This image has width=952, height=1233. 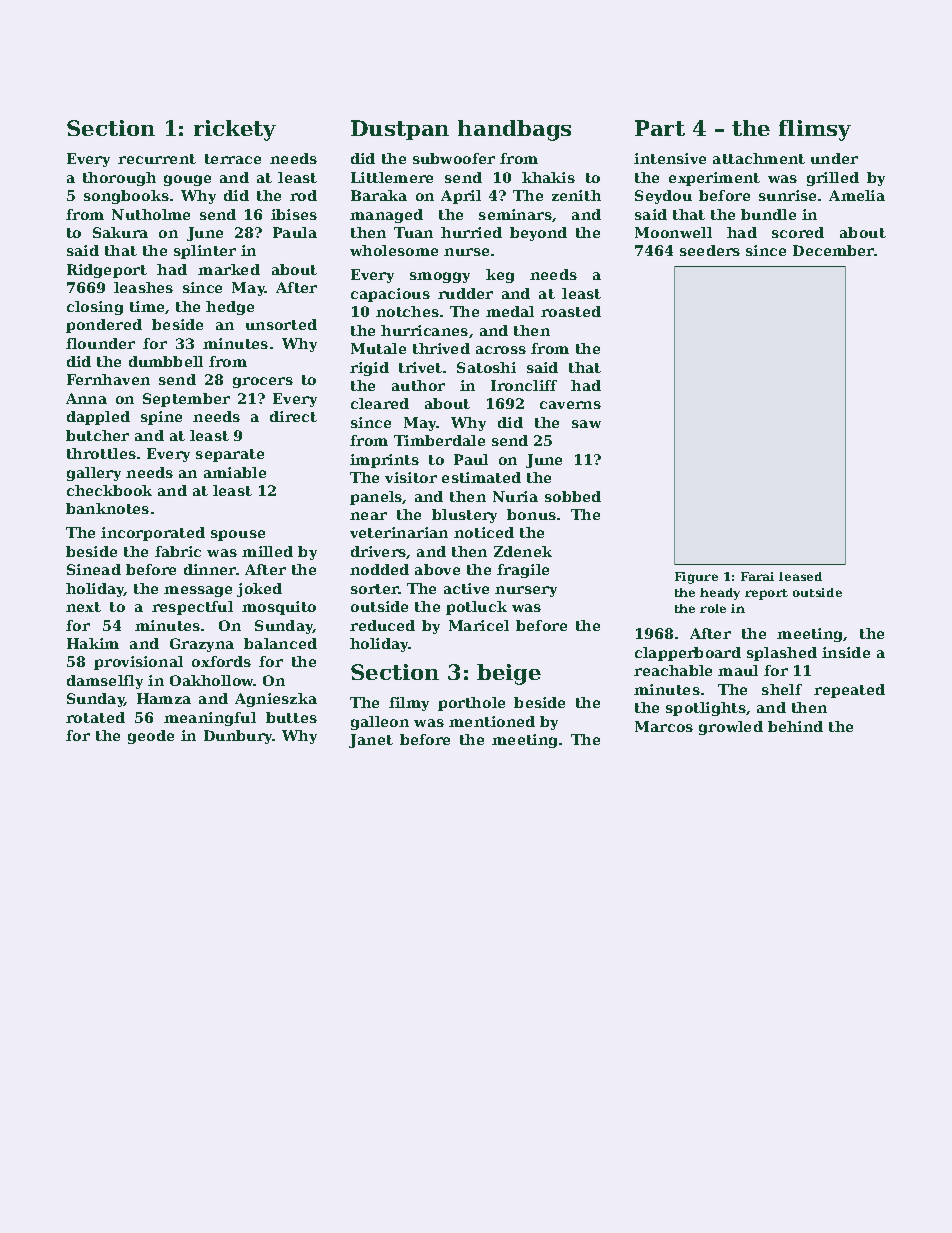 I want to click on thorough, so click(x=119, y=179).
